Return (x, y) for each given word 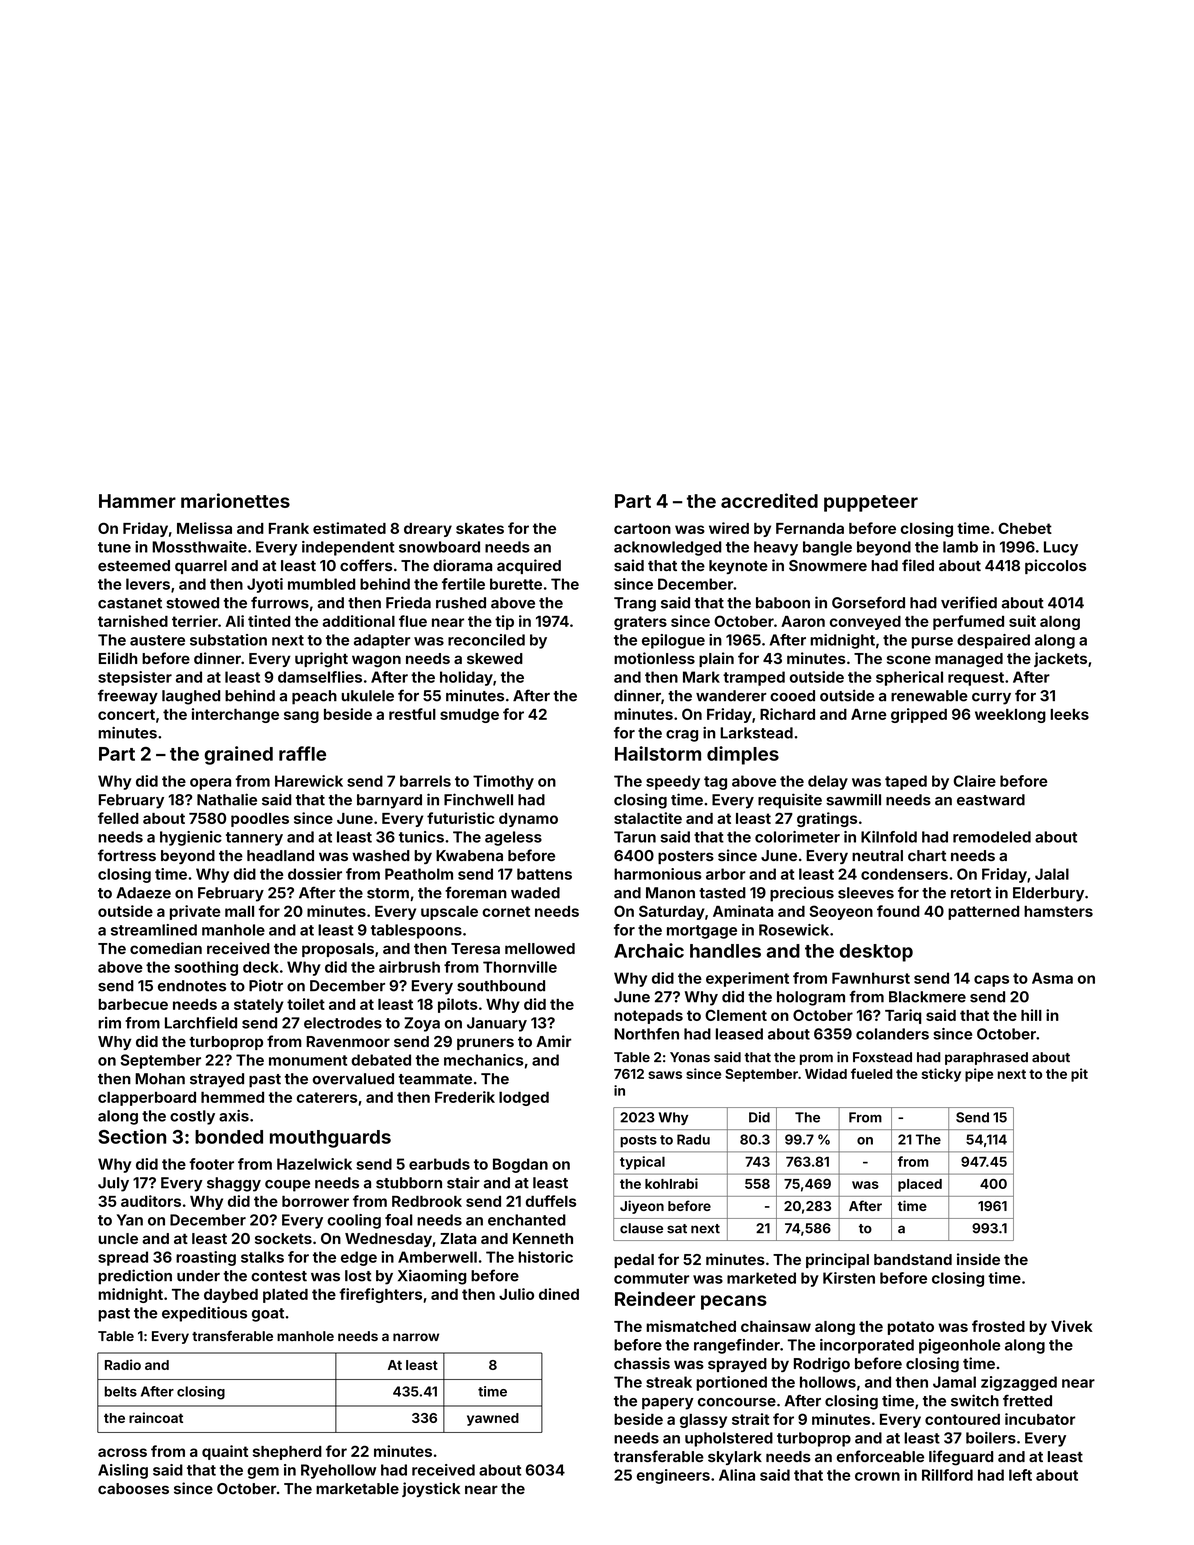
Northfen (646, 1034)
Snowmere (828, 565)
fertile (463, 584)
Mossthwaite (199, 547)
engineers (673, 1476)
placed (920, 1185)
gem (263, 1473)
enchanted (527, 1220)
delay (828, 782)
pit (1079, 1075)
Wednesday (388, 1240)
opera (210, 784)
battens (544, 874)
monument (308, 1060)
